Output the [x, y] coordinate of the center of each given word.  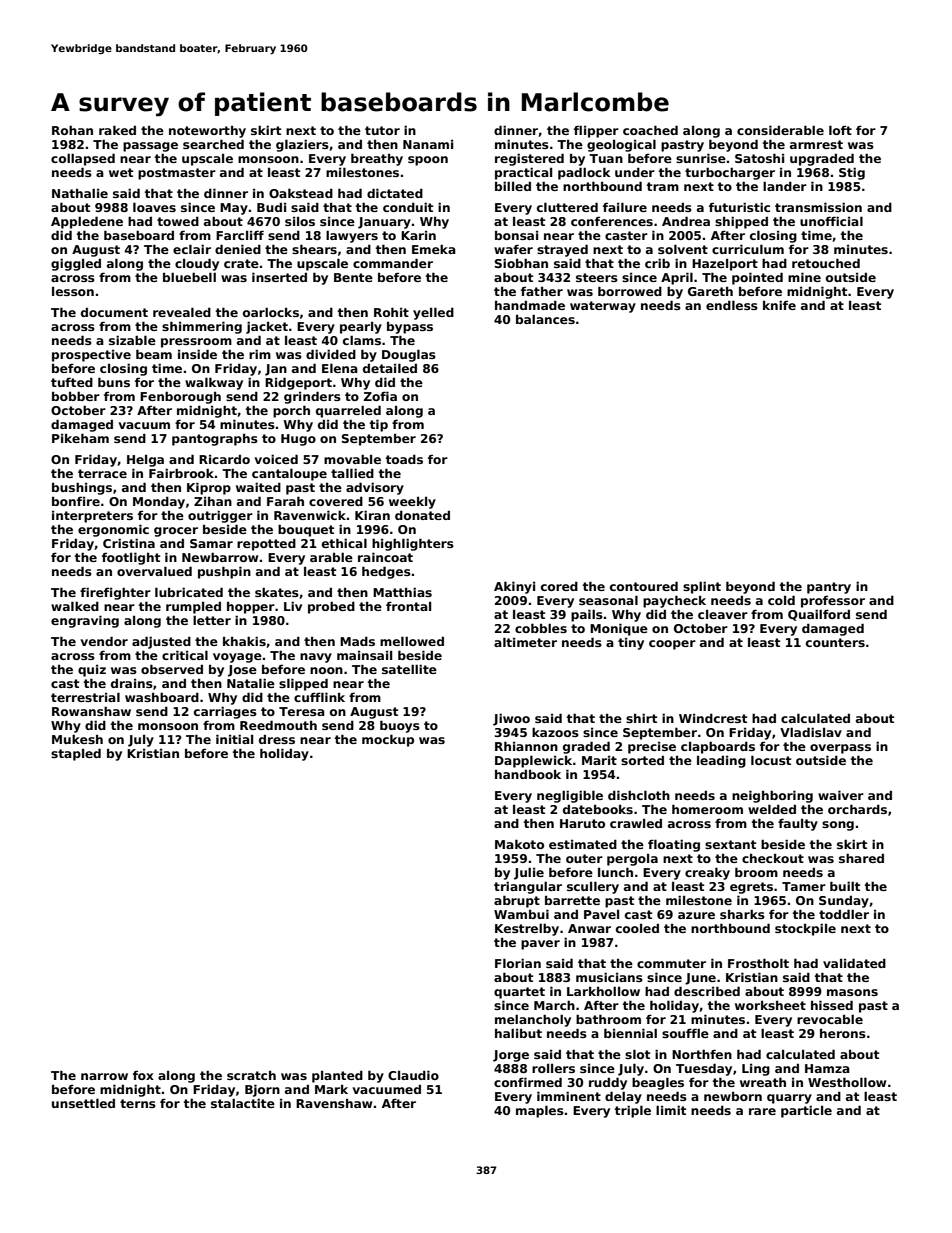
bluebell [189, 277]
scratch [251, 1075]
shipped [741, 222]
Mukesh [77, 739]
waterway [603, 307]
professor [833, 601]
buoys [400, 726]
